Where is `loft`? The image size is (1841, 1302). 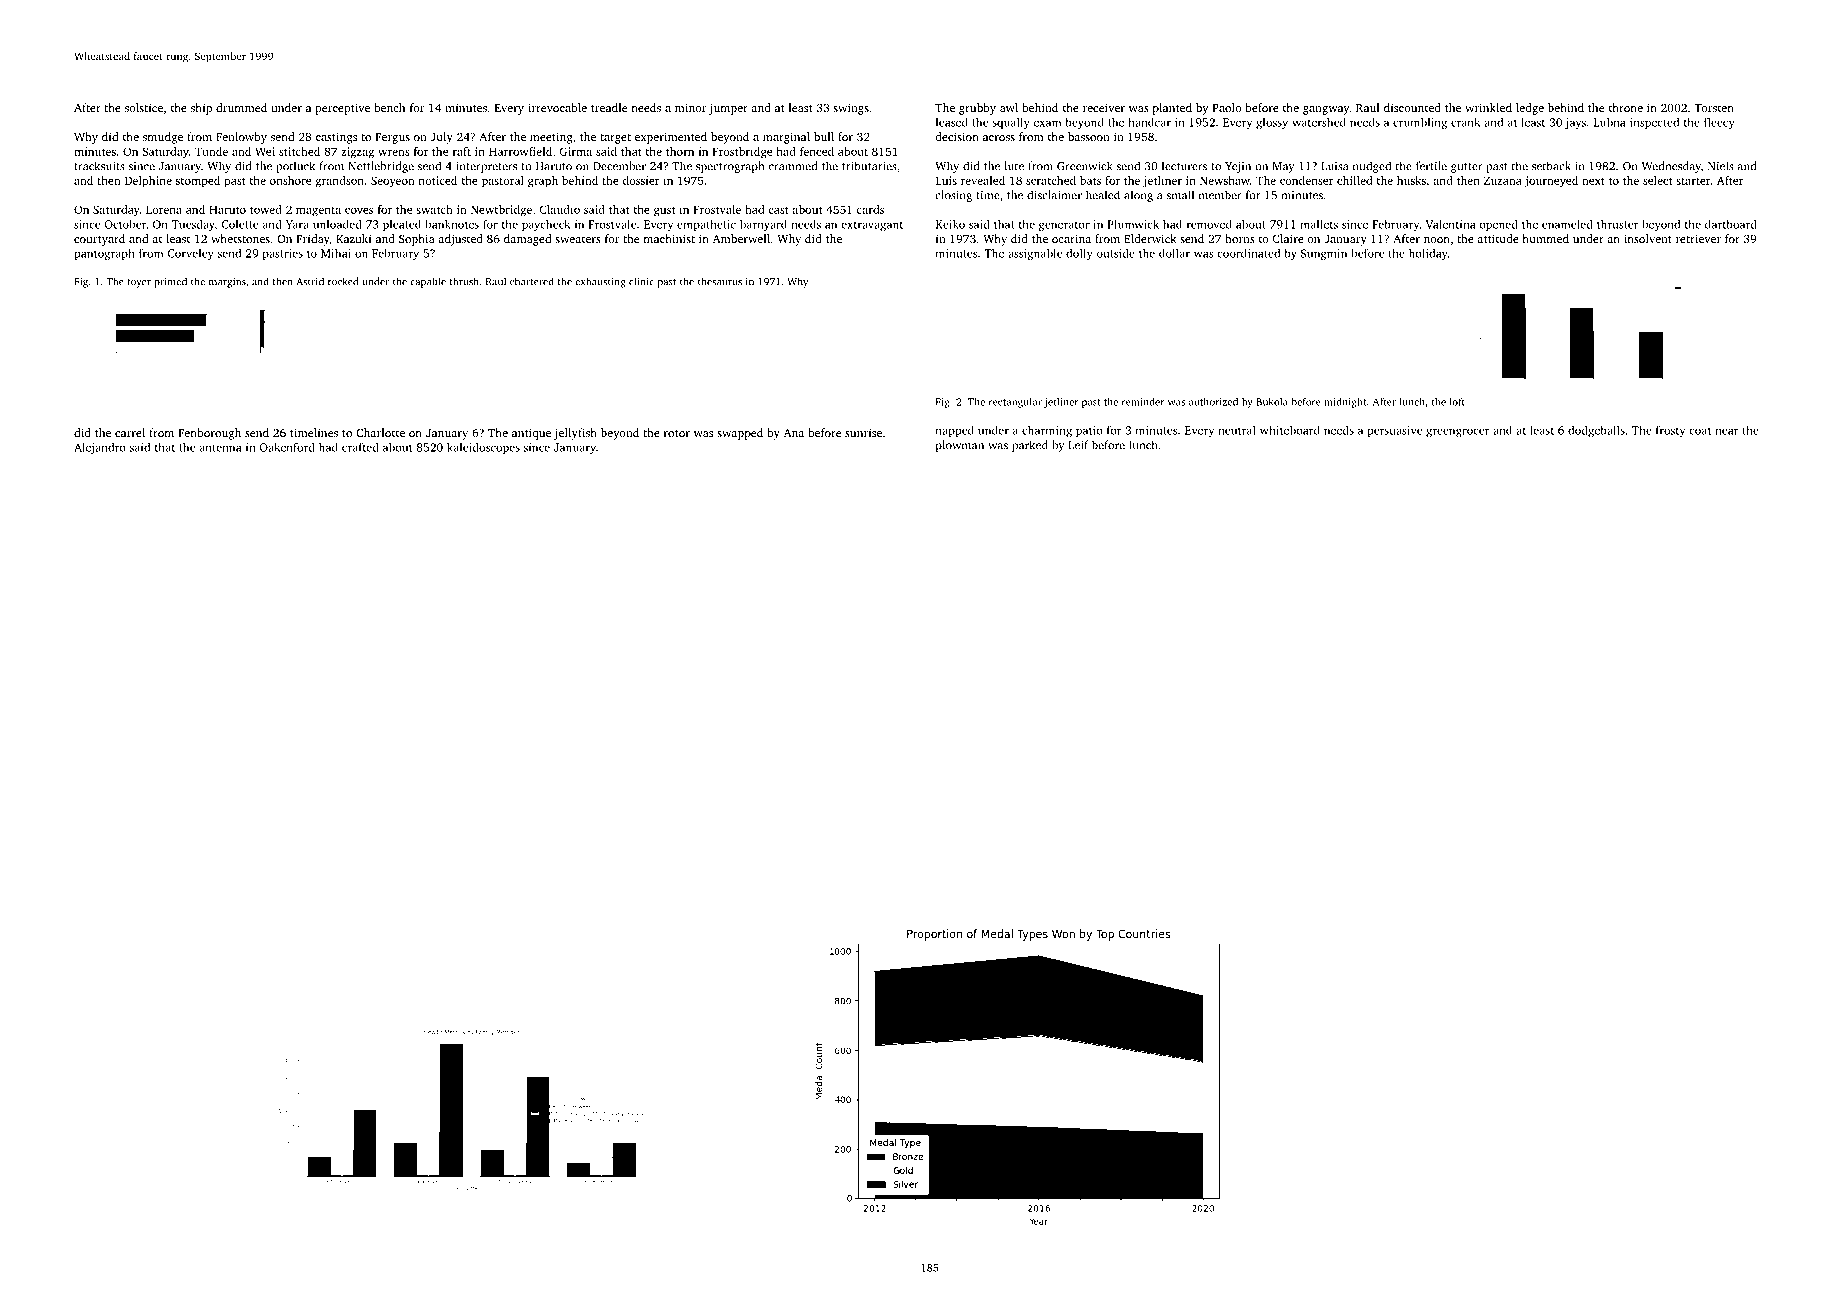
loft is located at coordinates (1457, 402).
